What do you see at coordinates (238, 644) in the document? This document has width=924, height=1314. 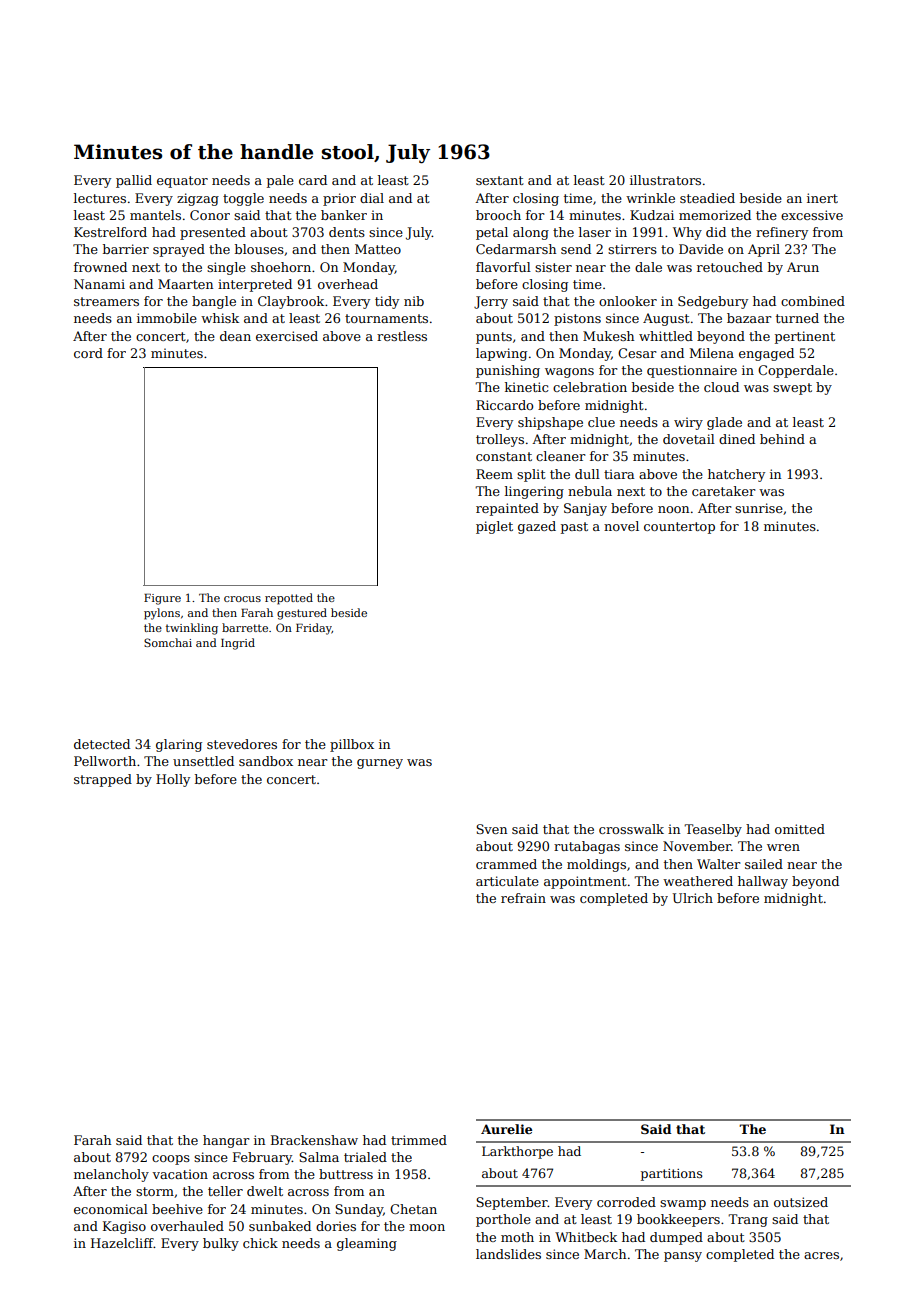 I see `Ingrid` at bounding box center [238, 644].
